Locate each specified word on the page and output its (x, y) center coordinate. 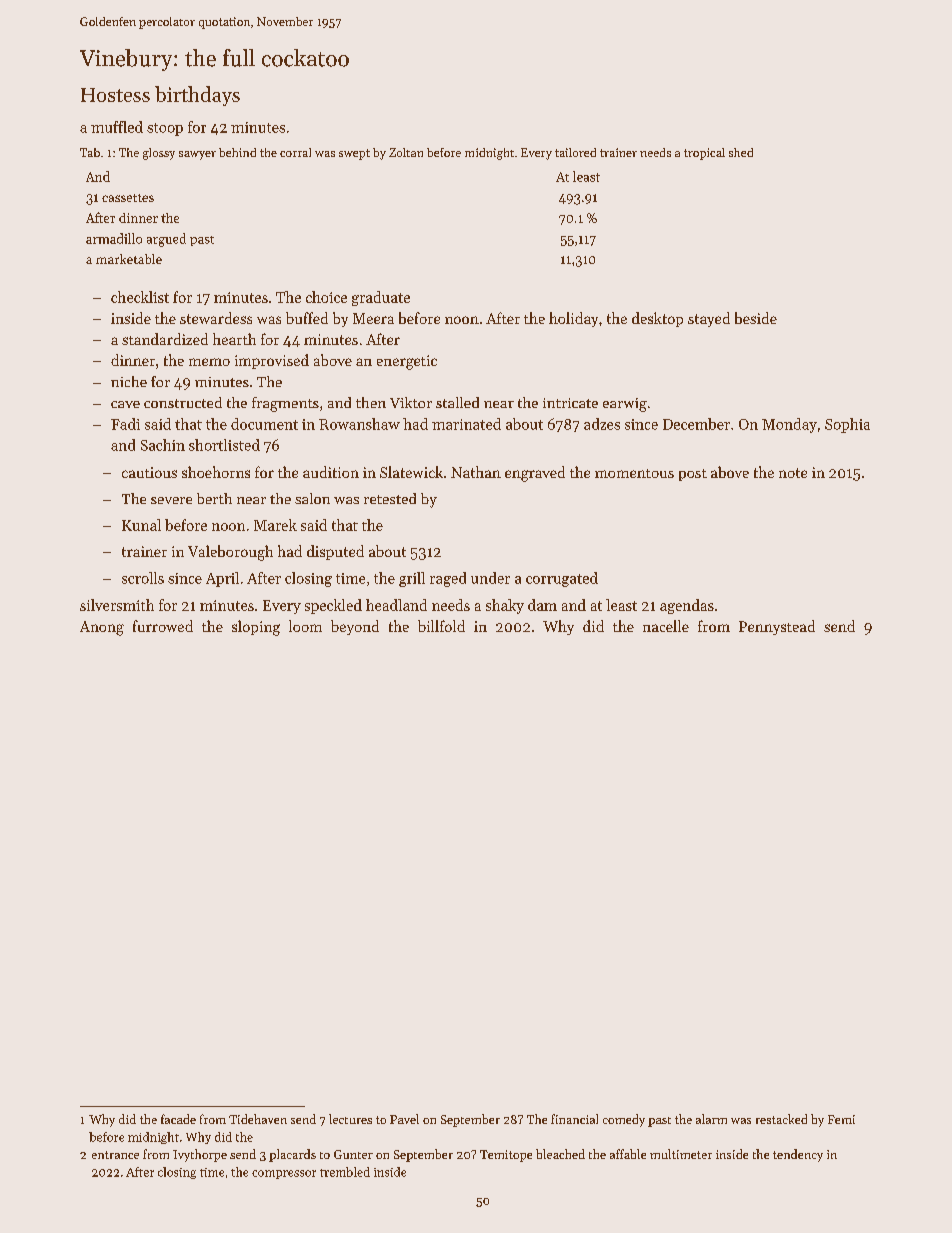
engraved (535, 474)
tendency (798, 1155)
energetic (407, 362)
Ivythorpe (200, 1155)
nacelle (666, 626)
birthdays (197, 96)
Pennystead (777, 627)
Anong (102, 628)
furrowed (163, 626)
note (793, 473)
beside (756, 318)
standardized (165, 339)
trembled (345, 1172)
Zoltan (406, 152)
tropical (704, 154)
